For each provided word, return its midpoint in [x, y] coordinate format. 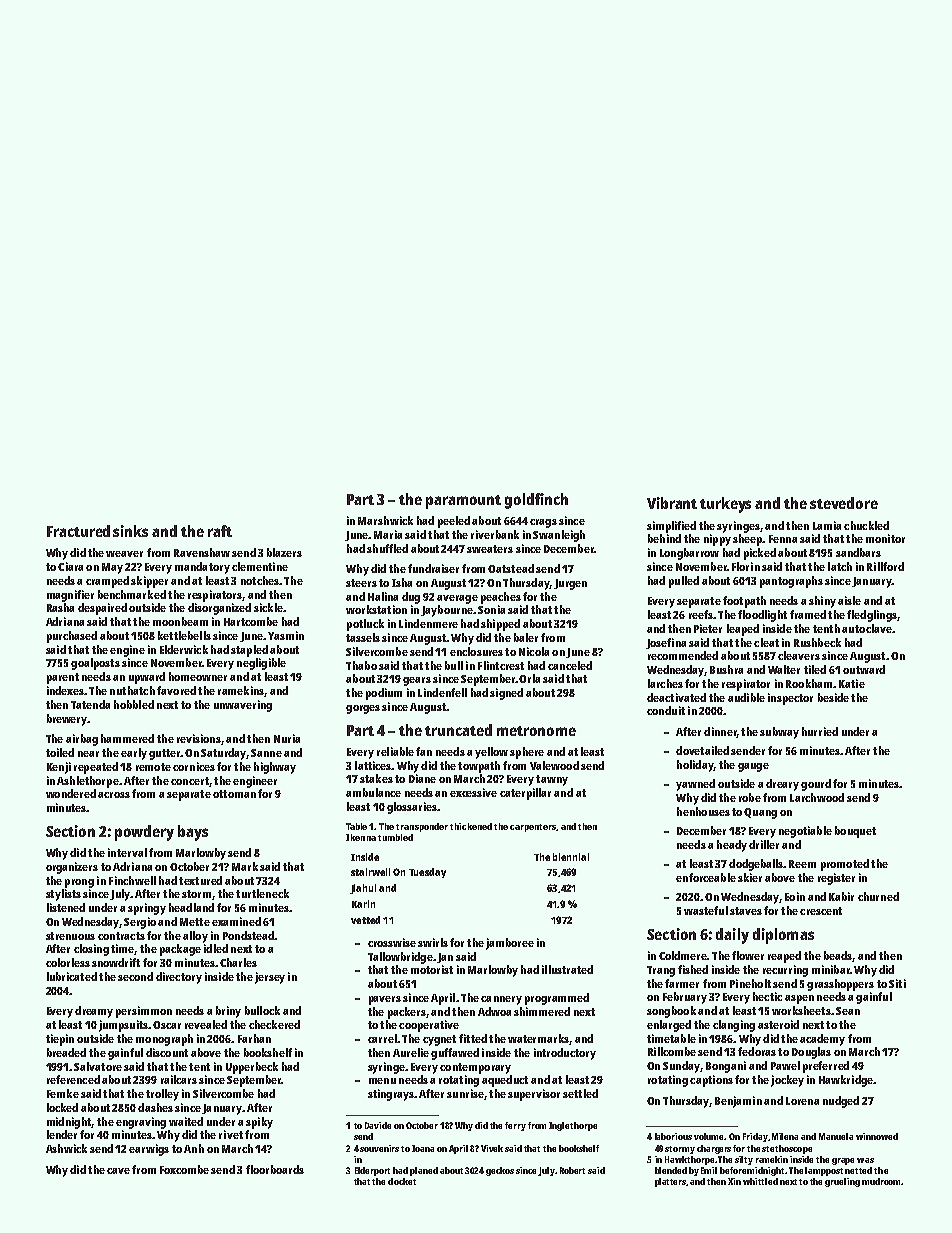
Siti [897, 983]
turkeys [725, 505]
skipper [149, 582]
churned [878, 896]
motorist [432, 969]
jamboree [510, 944]
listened [66, 907]
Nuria [287, 738]
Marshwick [385, 520]
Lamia [827, 525]
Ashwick [66, 1148]
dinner [720, 732]
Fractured [78, 531]
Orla [529, 678]
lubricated [72, 976]
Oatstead [511, 568]
